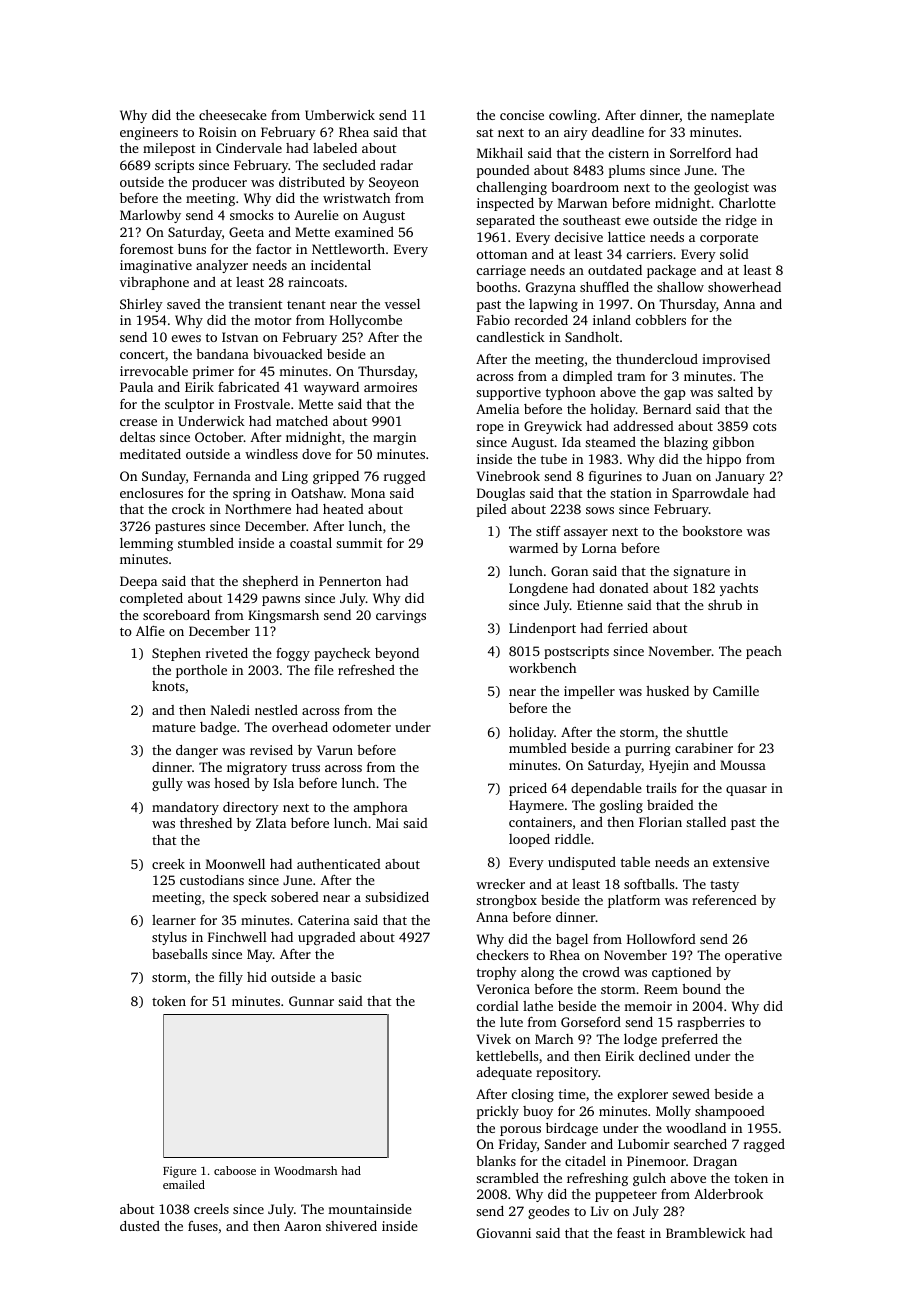 The image size is (908, 1316). I want to click on stumbled, so click(206, 543).
